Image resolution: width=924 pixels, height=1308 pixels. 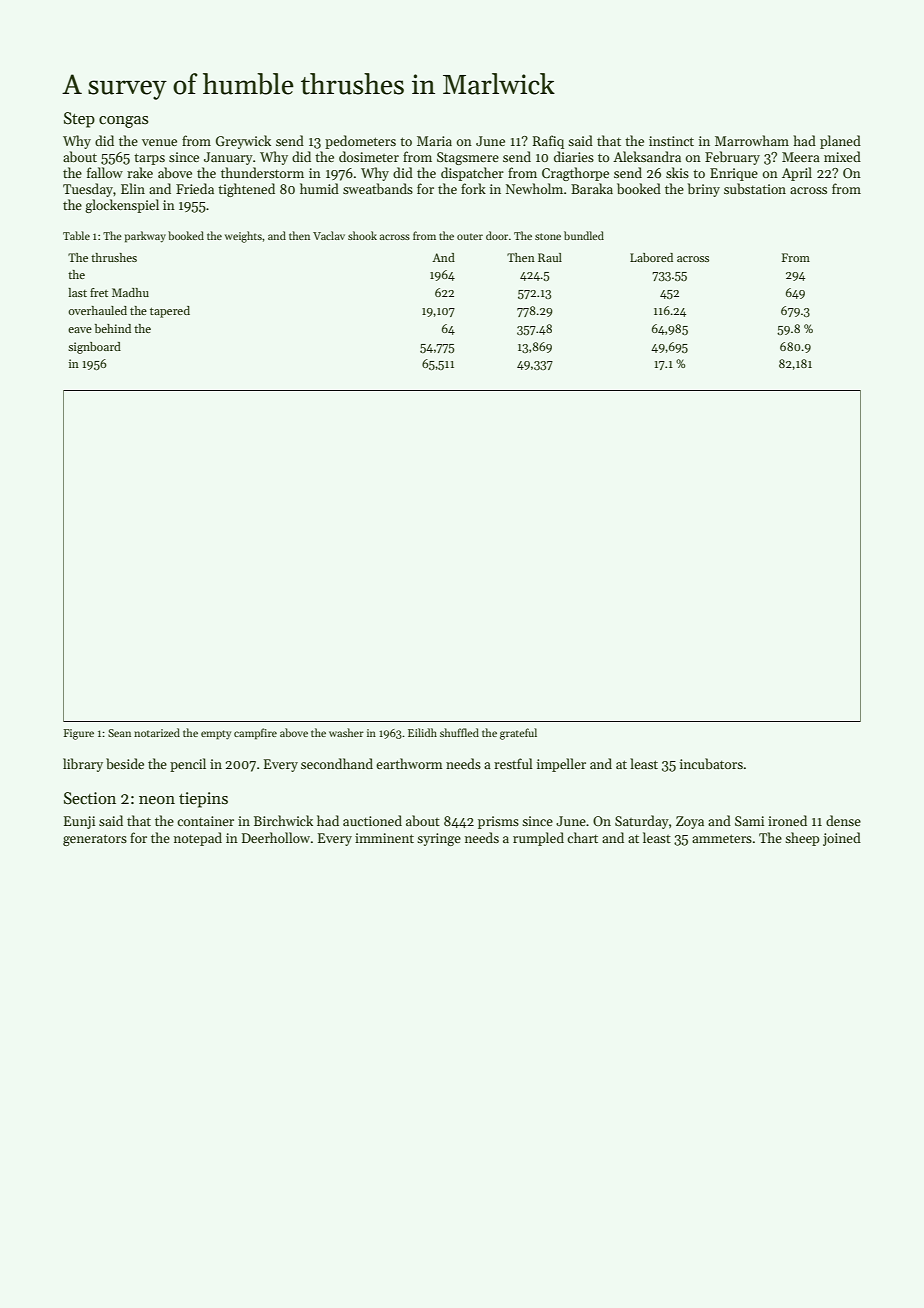 I want to click on Step, so click(x=79, y=120).
